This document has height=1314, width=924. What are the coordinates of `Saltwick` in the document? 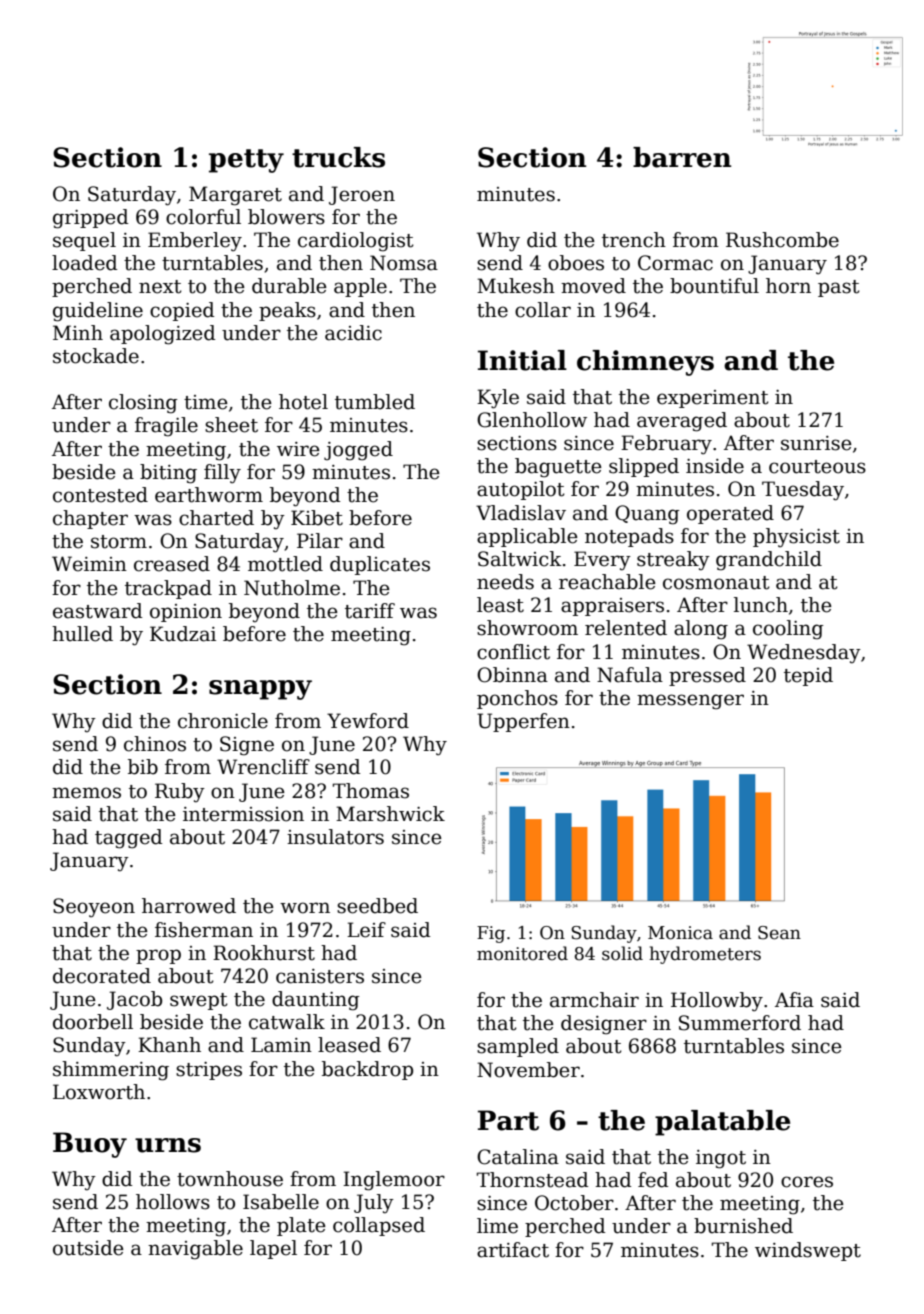 It's located at (520, 559).
